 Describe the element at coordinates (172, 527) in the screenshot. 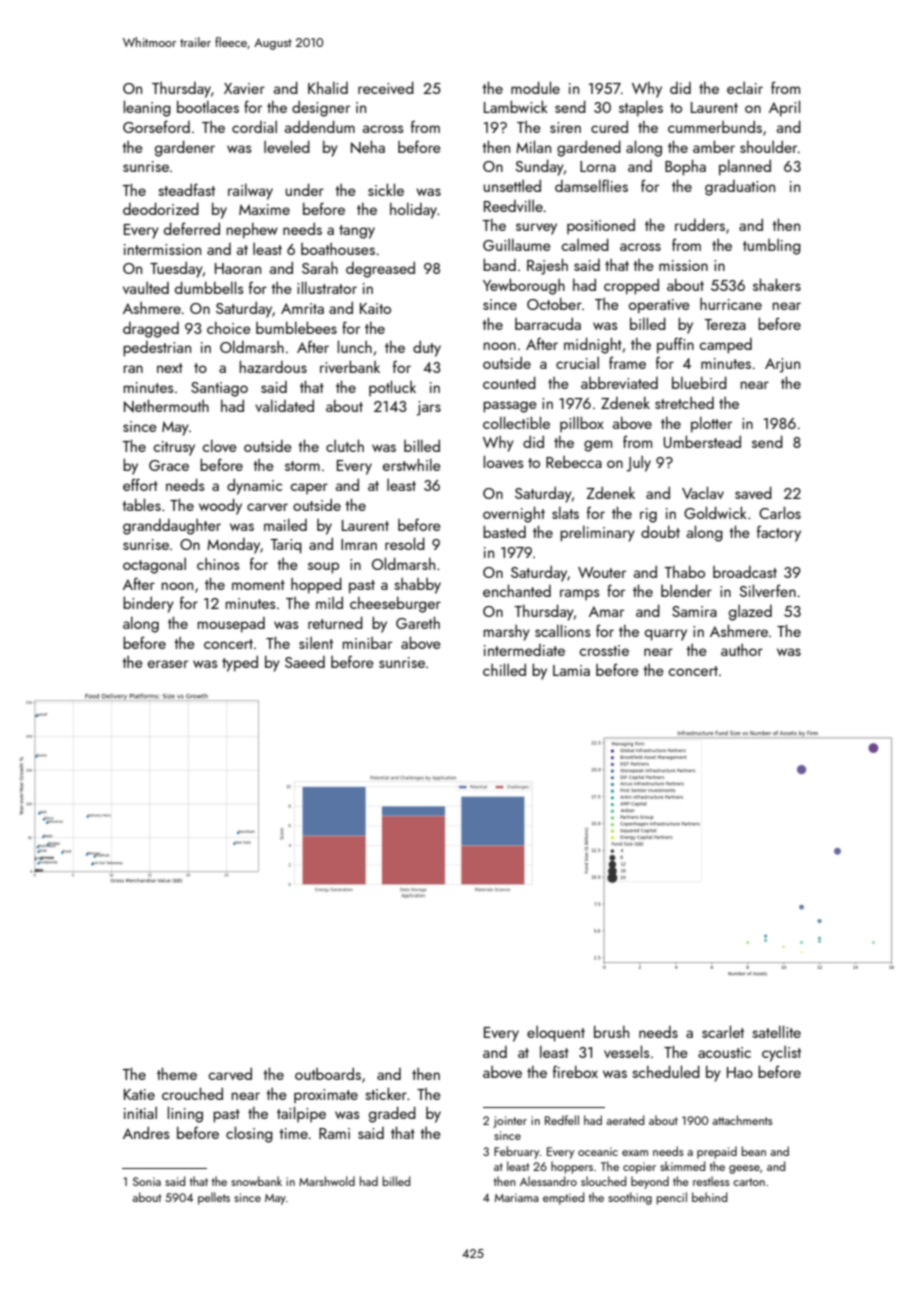

I see `granddaughter` at that location.
